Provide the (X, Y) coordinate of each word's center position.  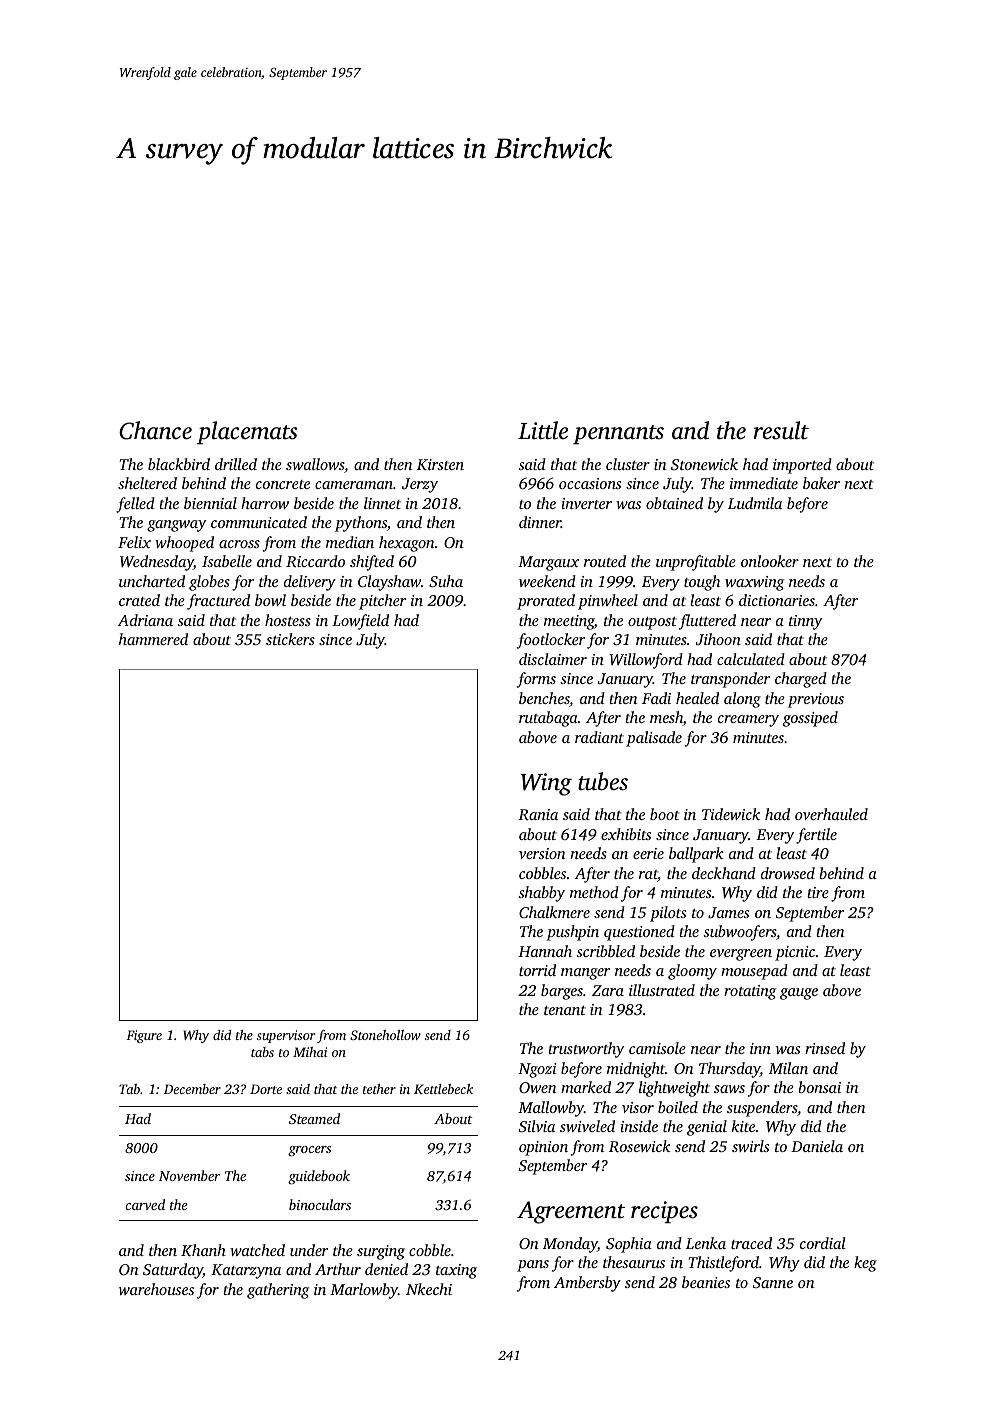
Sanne (773, 1282)
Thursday (729, 1070)
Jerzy (420, 485)
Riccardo (315, 561)
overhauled (831, 814)
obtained (674, 503)
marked (586, 1087)
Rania (538, 814)
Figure (144, 1036)
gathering (278, 1291)
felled (135, 505)
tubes (603, 781)
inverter (586, 503)
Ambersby (587, 1284)
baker (821, 483)
